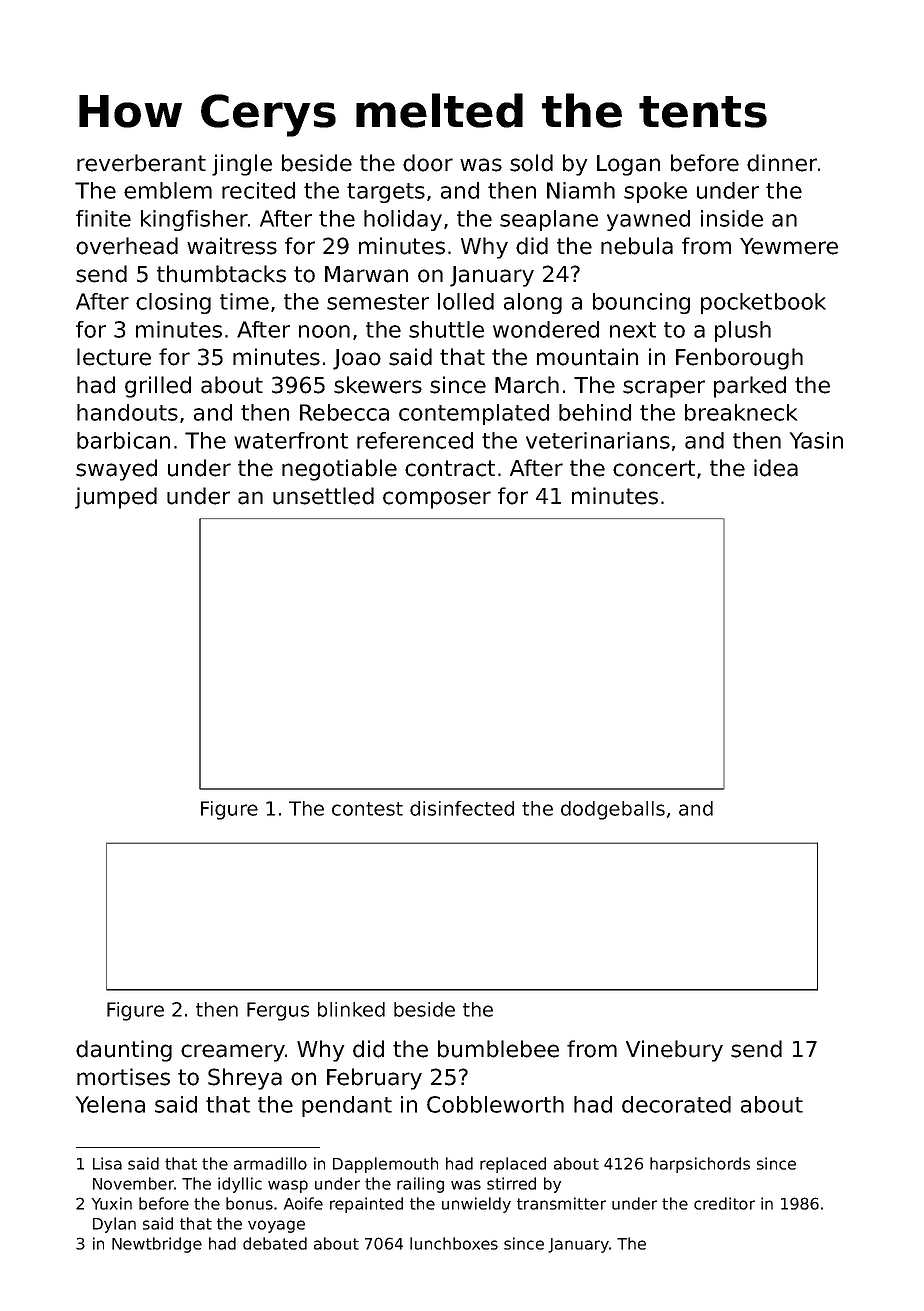 This page has width=924, height=1311. What do you see at coordinates (776, 468) in the page?
I see `idea` at bounding box center [776, 468].
